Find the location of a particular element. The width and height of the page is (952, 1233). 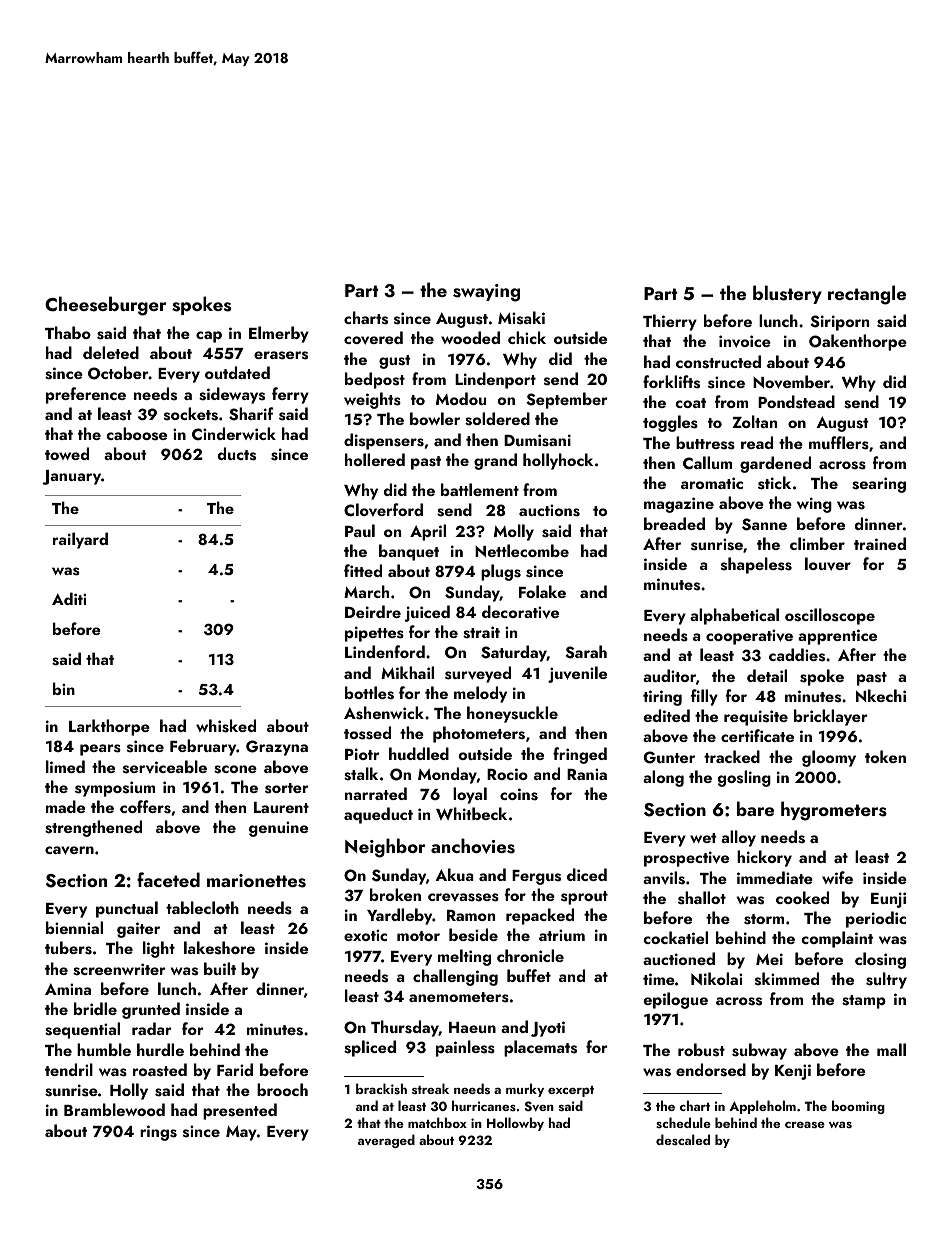

rings is located at coordinates (158, 1133).
